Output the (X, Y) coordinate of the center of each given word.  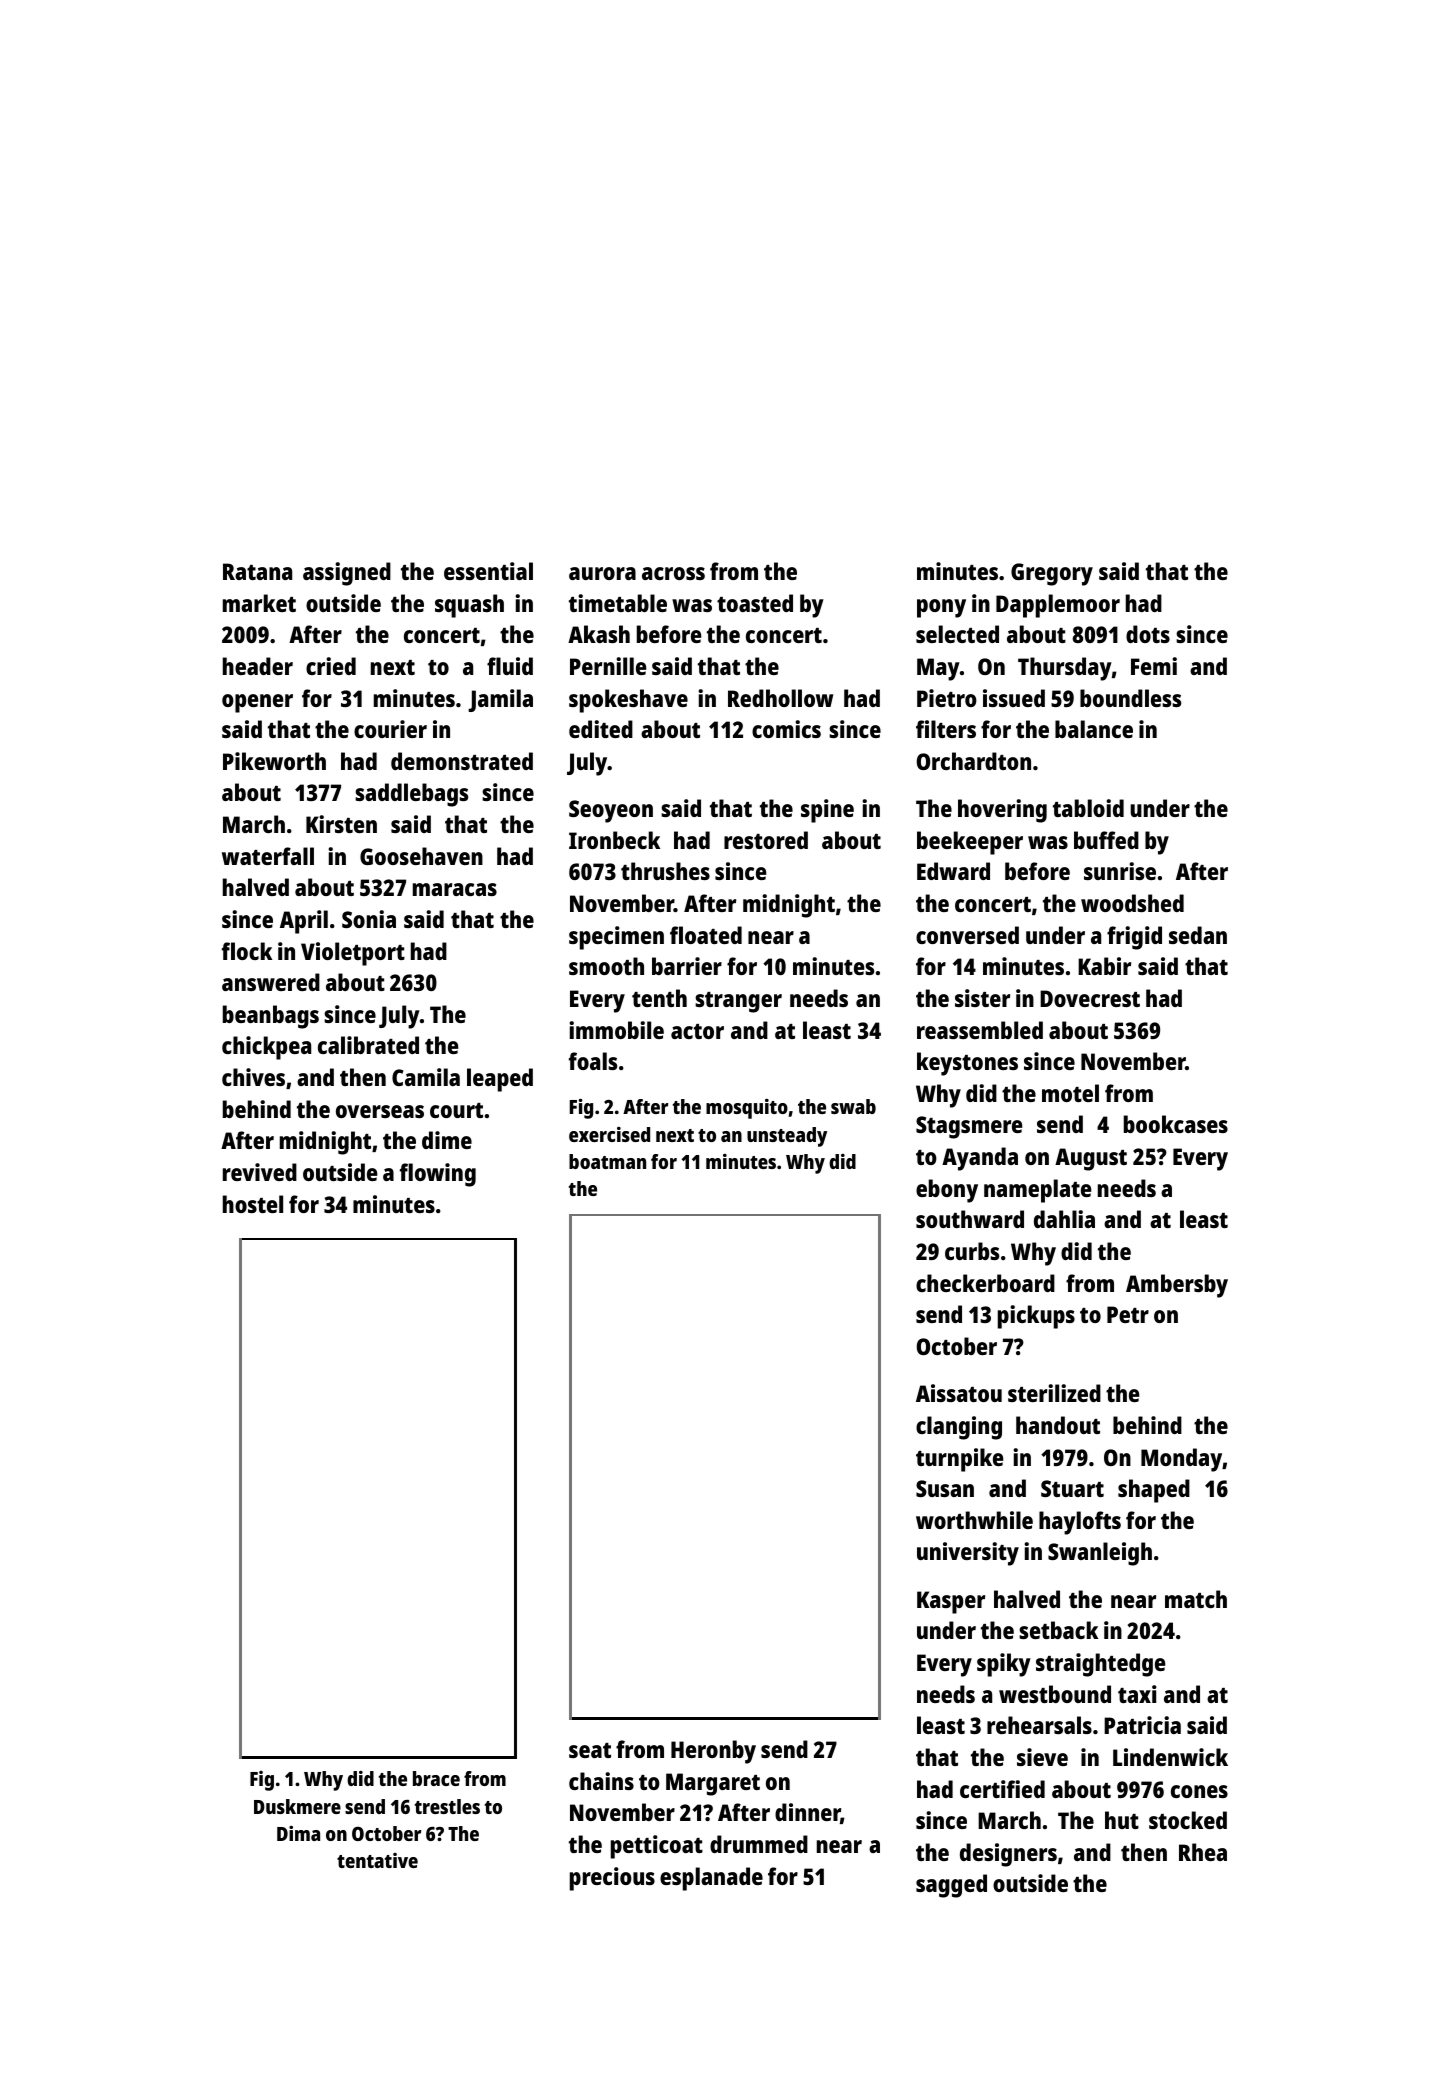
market (259, 603)
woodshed (1132, 903)
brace (436, 1778)
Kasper (951, 1602)
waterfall (268, 856)
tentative (377, 1860)
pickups (1036, 1317)
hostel (253, 1204)
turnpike (960, 1460)
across (673, 573)
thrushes (665, 871)
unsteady (787, 1137)
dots (1148, 634)
